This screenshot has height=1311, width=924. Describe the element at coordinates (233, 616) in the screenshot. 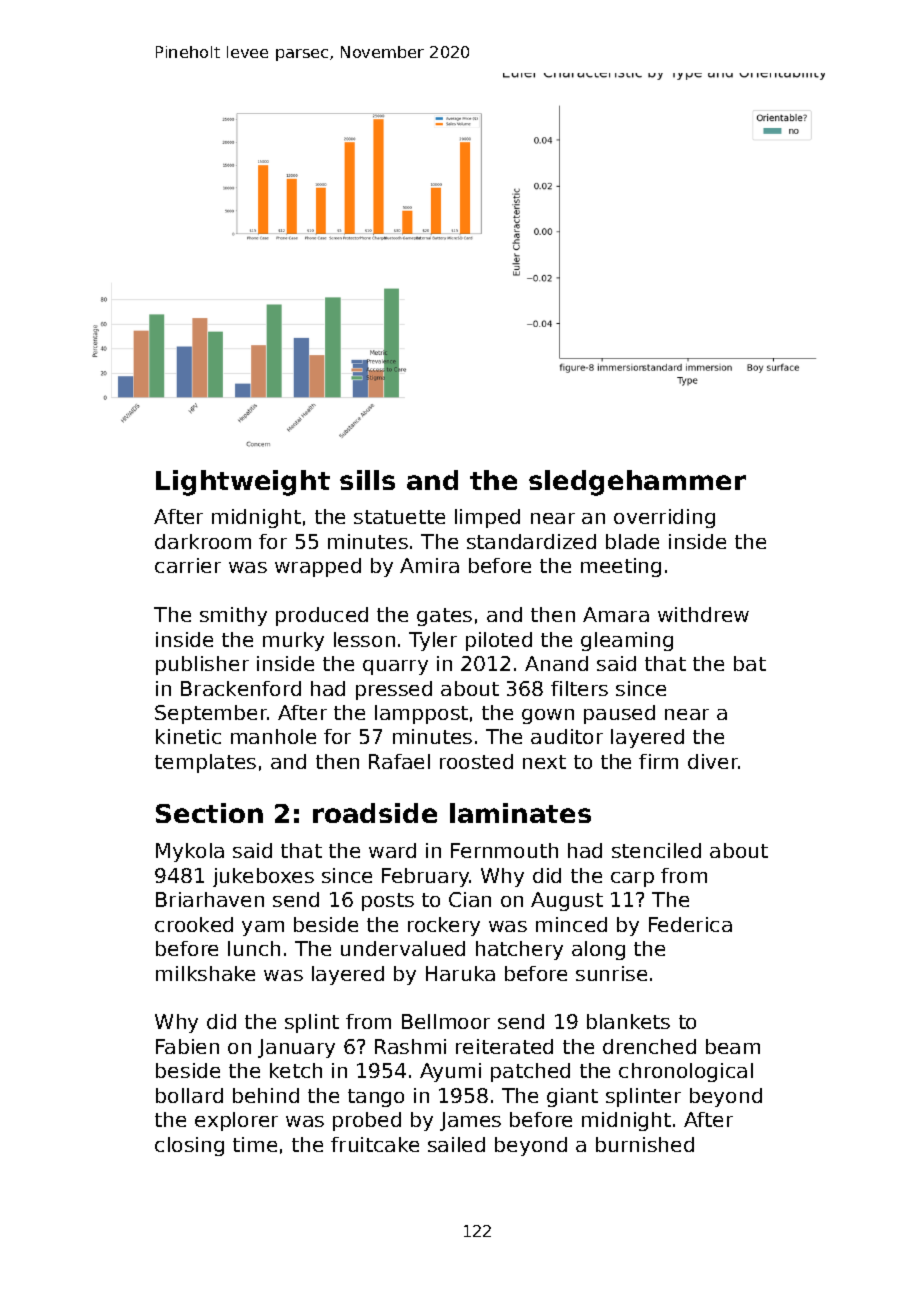

I see `smithy` at that location.
